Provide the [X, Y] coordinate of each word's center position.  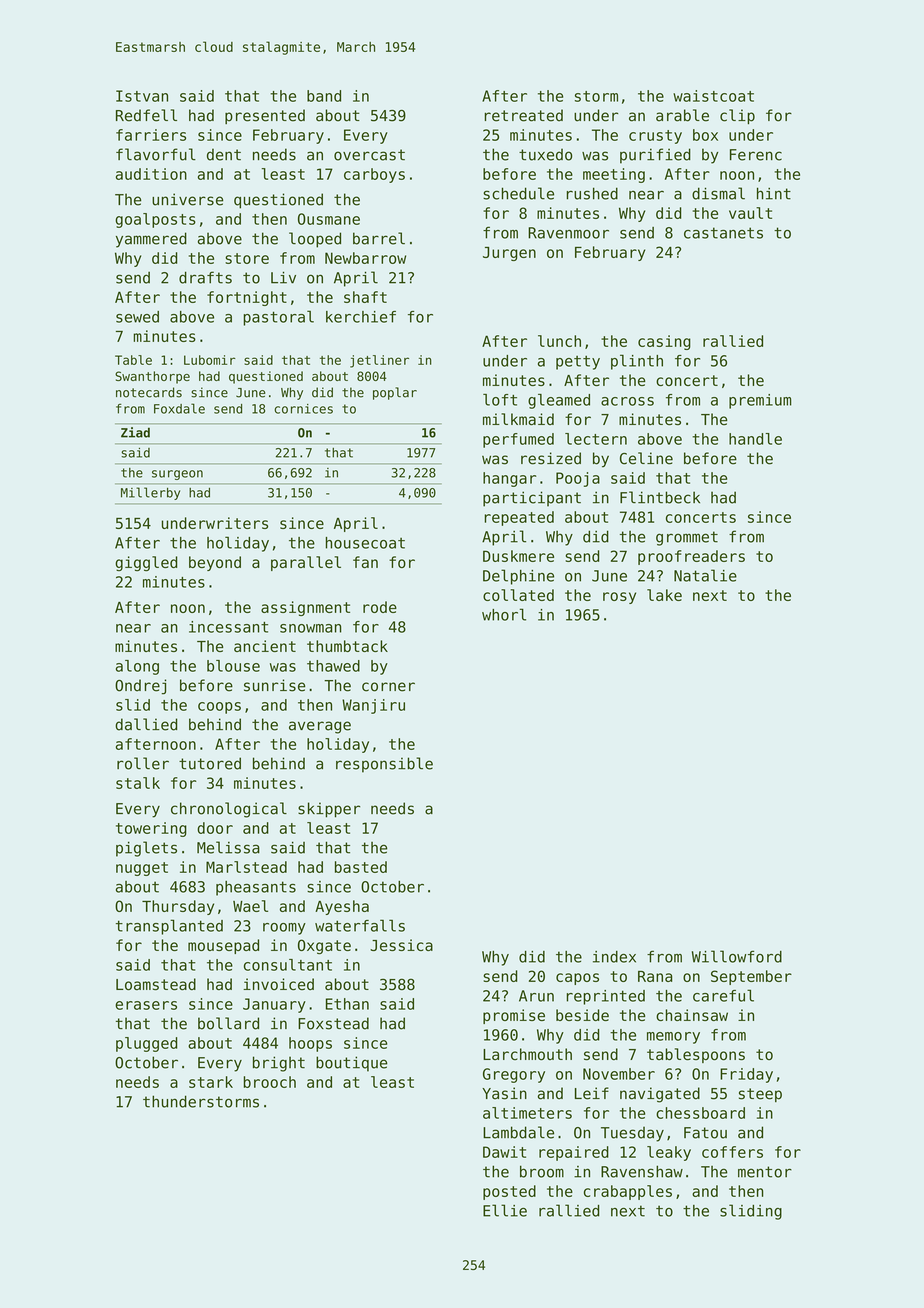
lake [664, 595]
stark [211, 1082]
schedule [518, 193]
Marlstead [246, 867]
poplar [395, 393]
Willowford [737, 956]
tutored [210, 763]
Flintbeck [660, 497]
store [247, 258]
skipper [329, 810]
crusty [655, 137]
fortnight [247, 298]
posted [509, 1192]
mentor [765, 1172]
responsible [384, 765]
